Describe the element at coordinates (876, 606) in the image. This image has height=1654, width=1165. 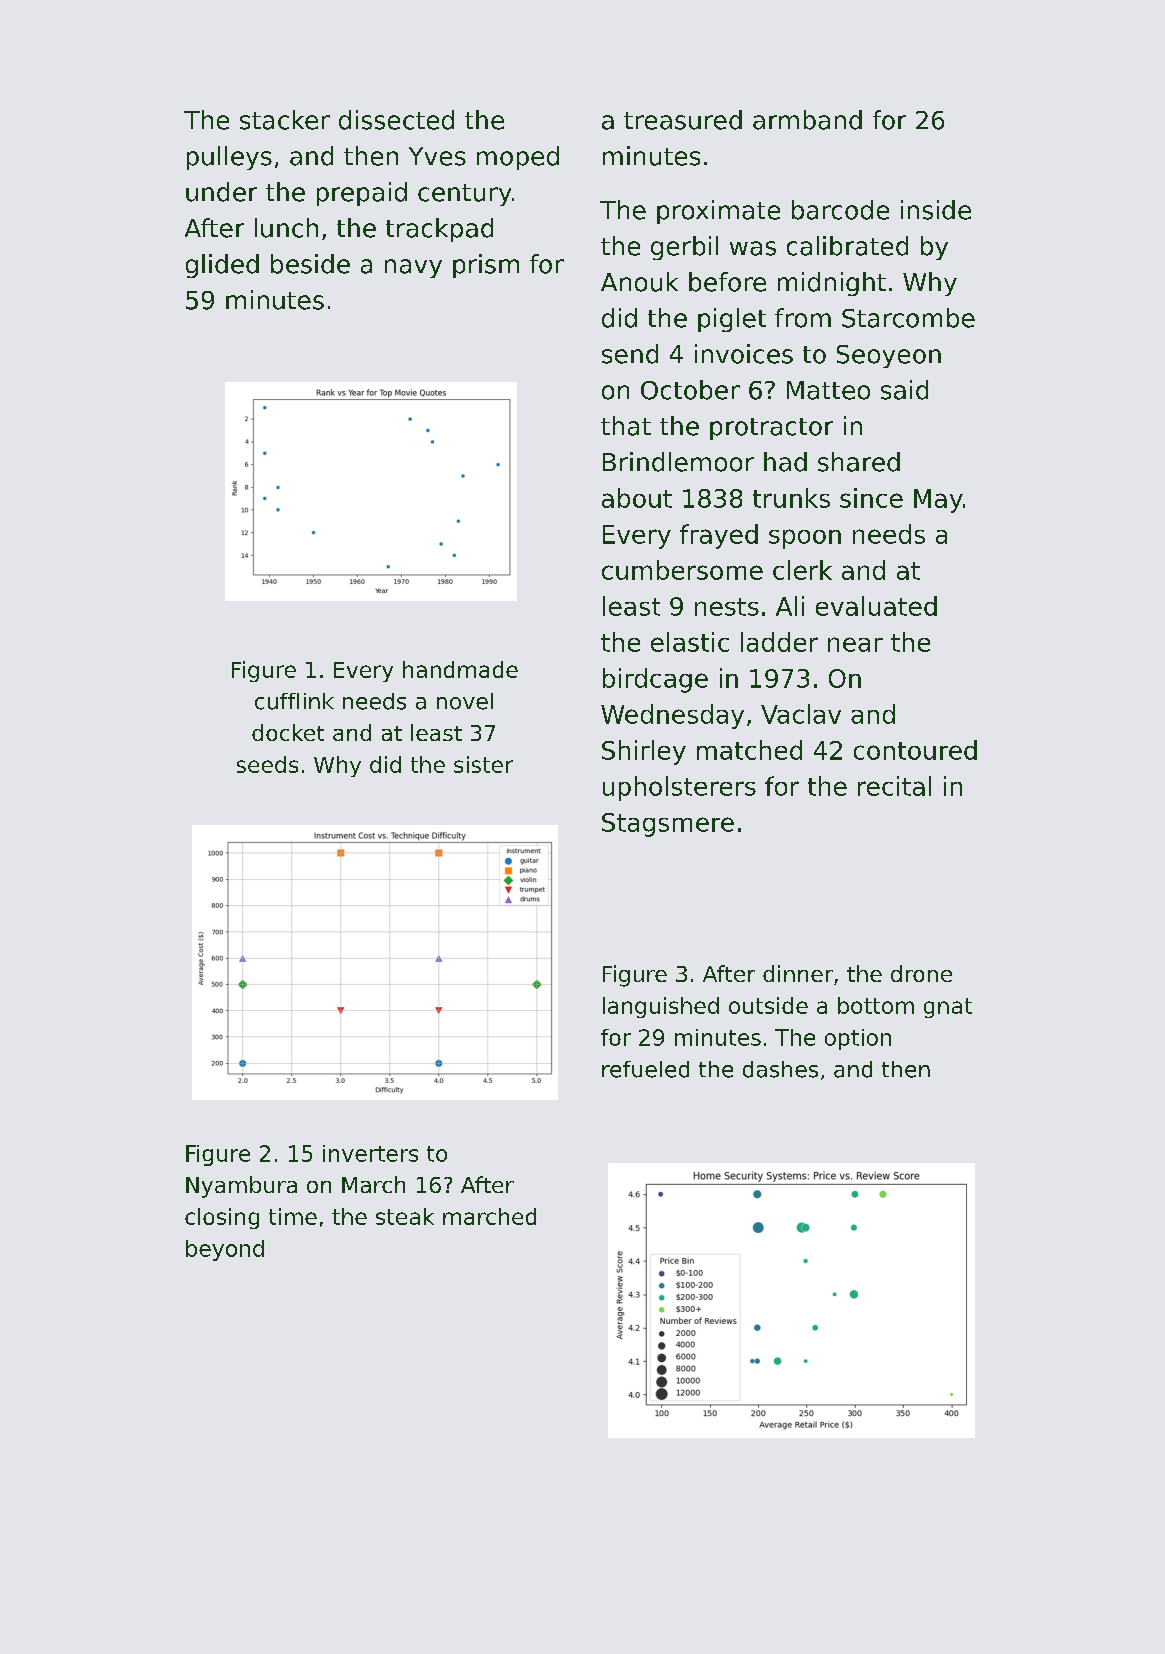
I see `evaluated` at that location.
